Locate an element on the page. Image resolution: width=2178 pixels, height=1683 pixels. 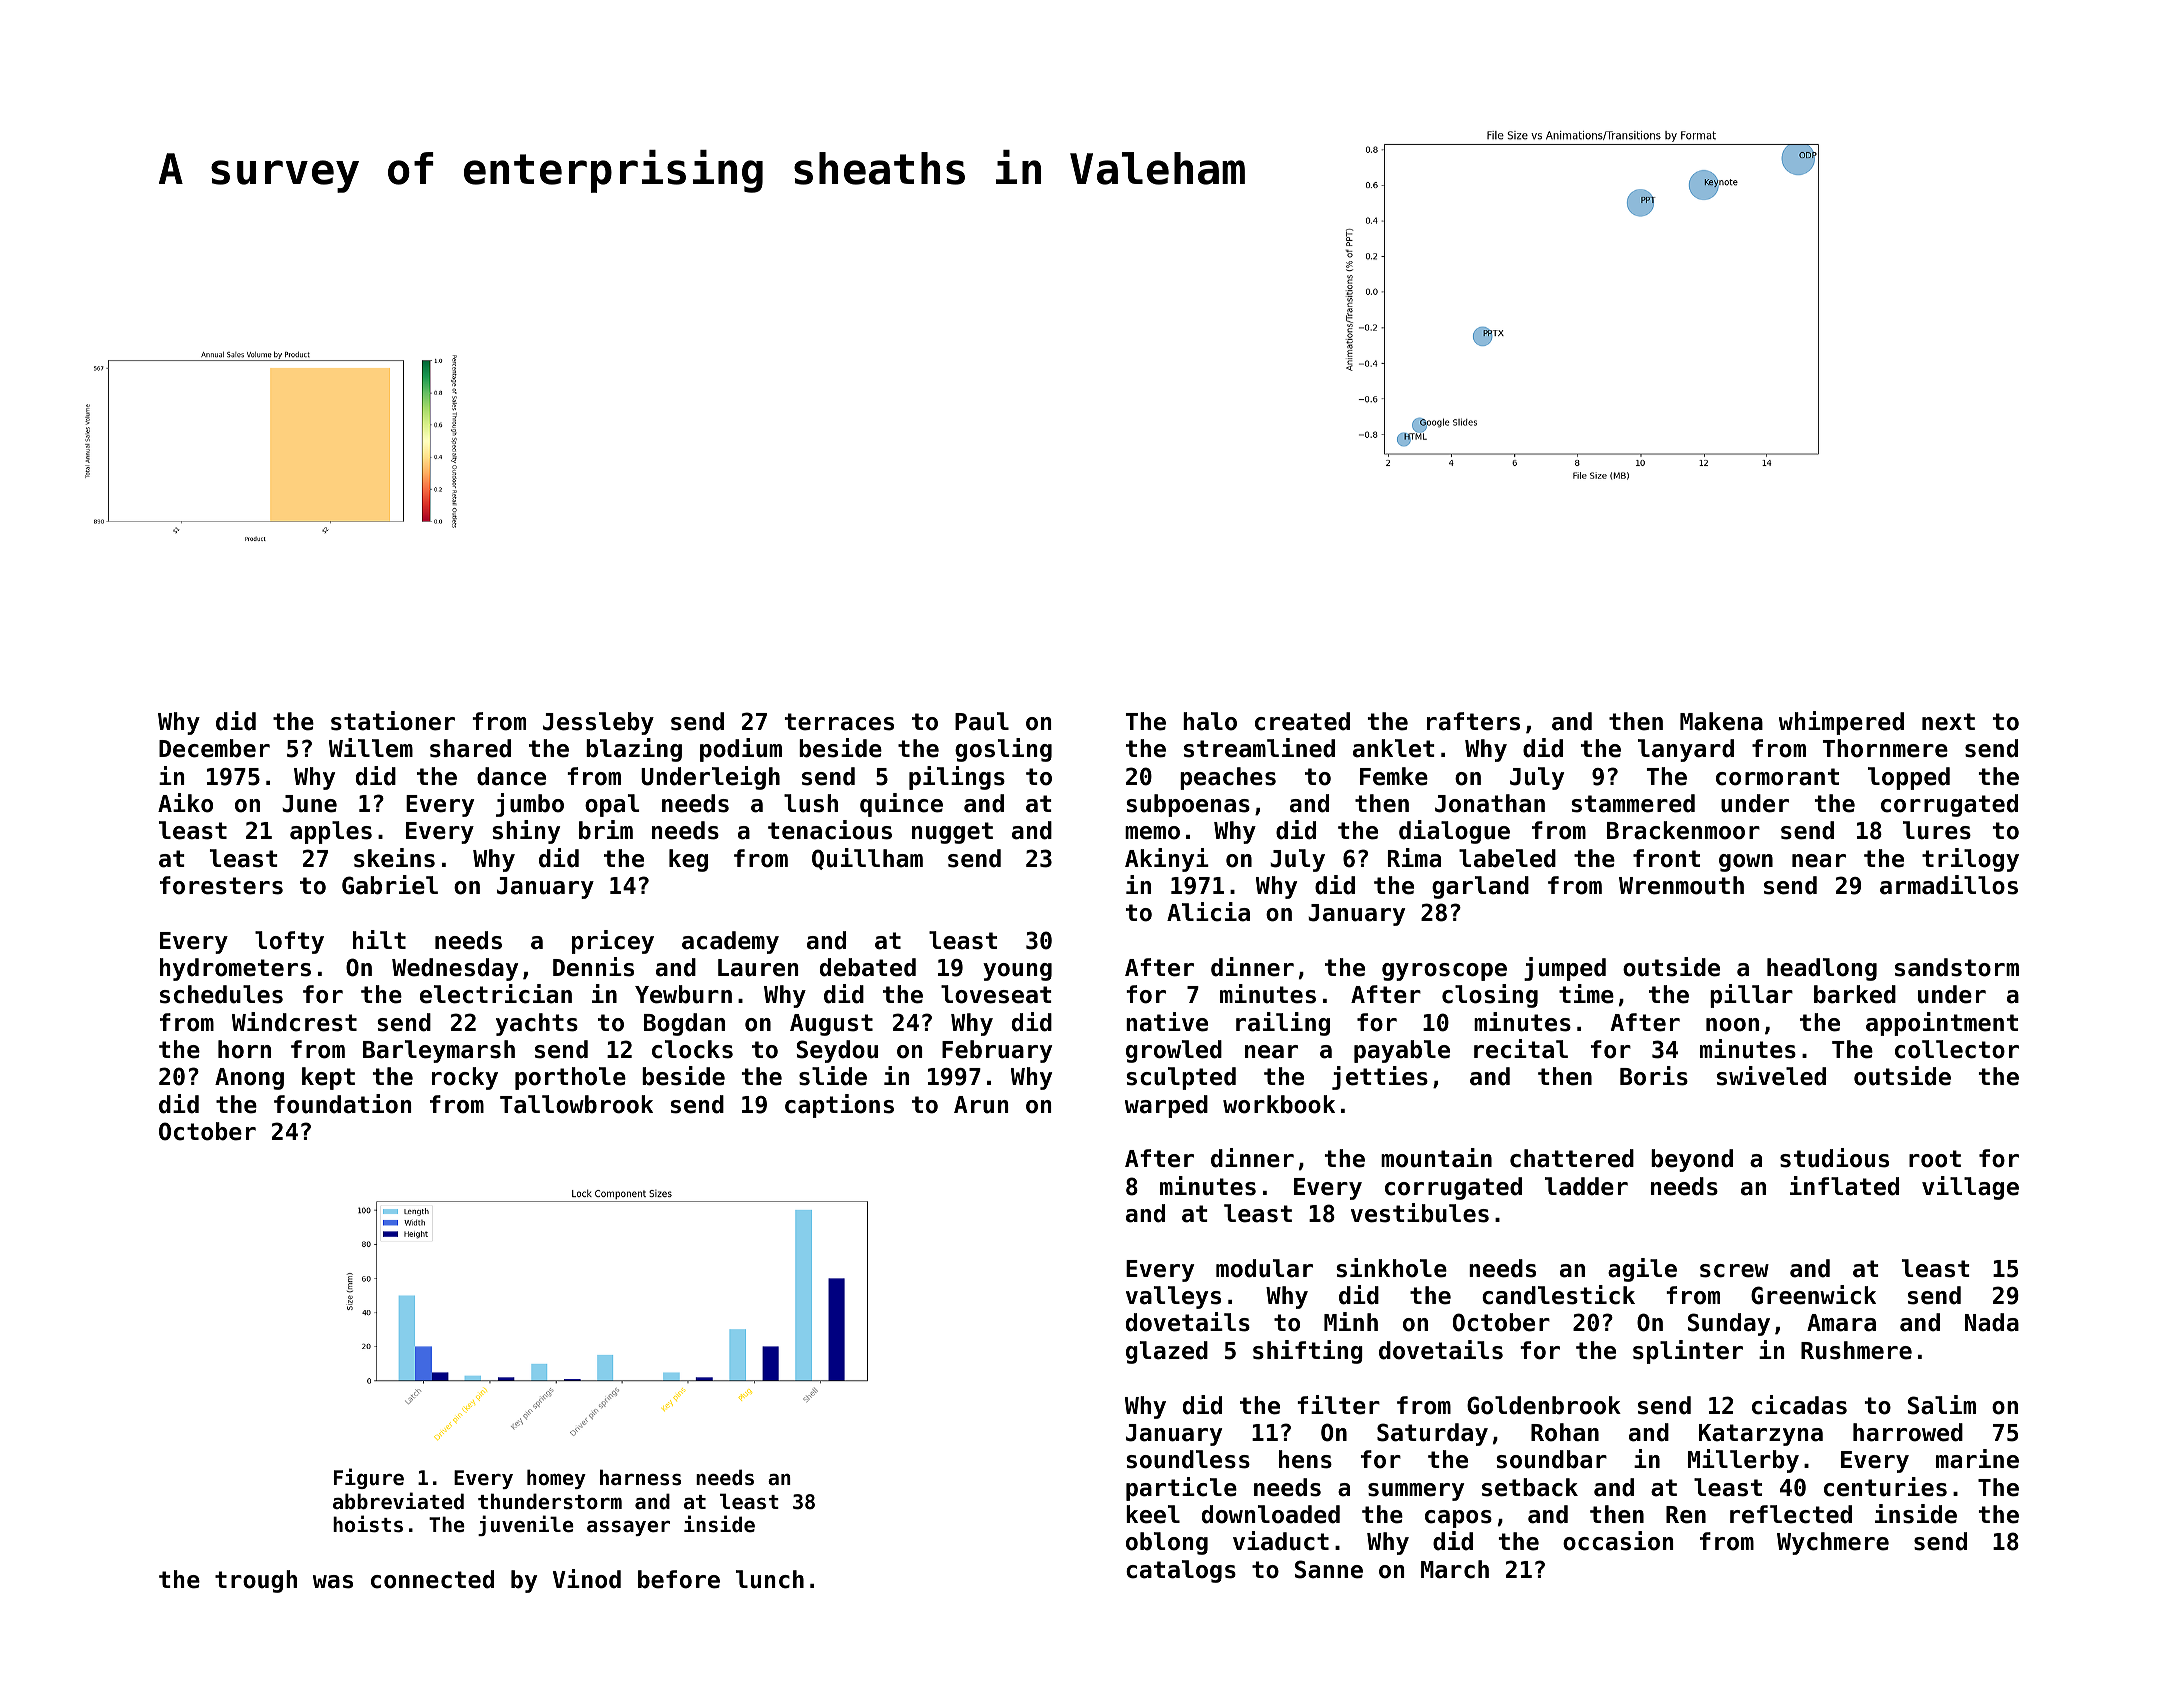
occasion is located at coordinates (1618, 1541).
